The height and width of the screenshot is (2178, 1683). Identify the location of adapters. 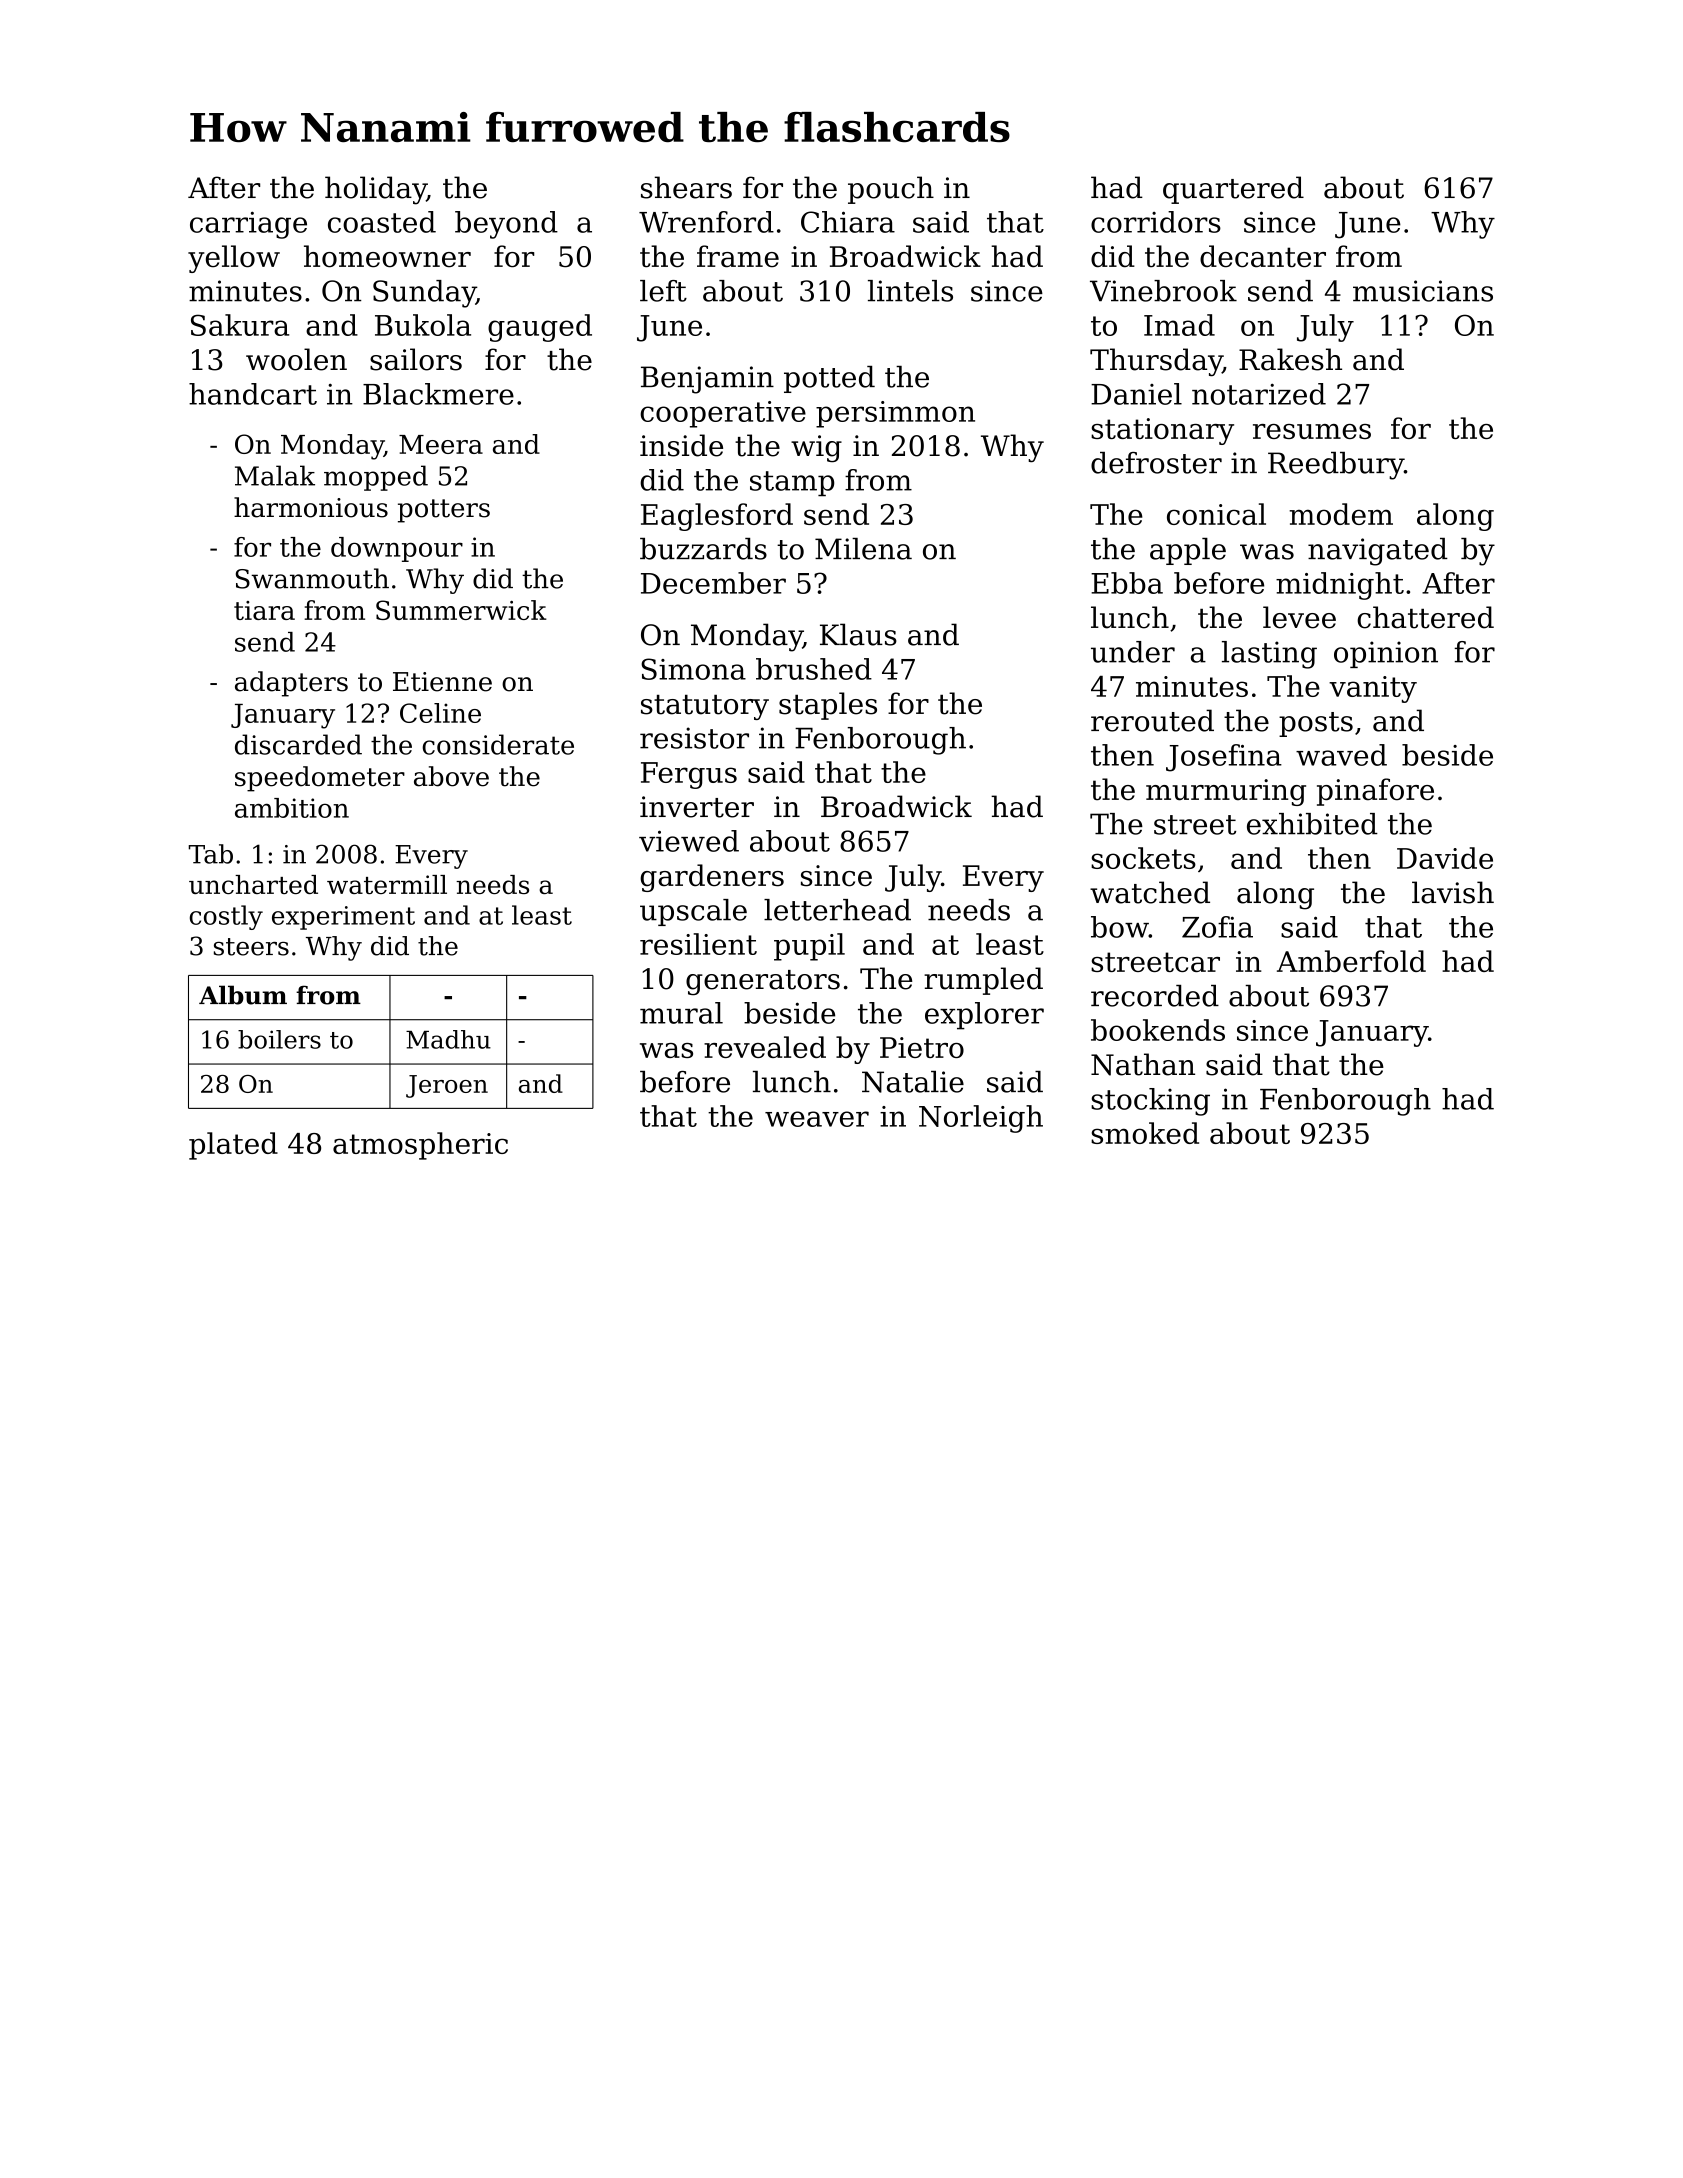
(291, 684).
